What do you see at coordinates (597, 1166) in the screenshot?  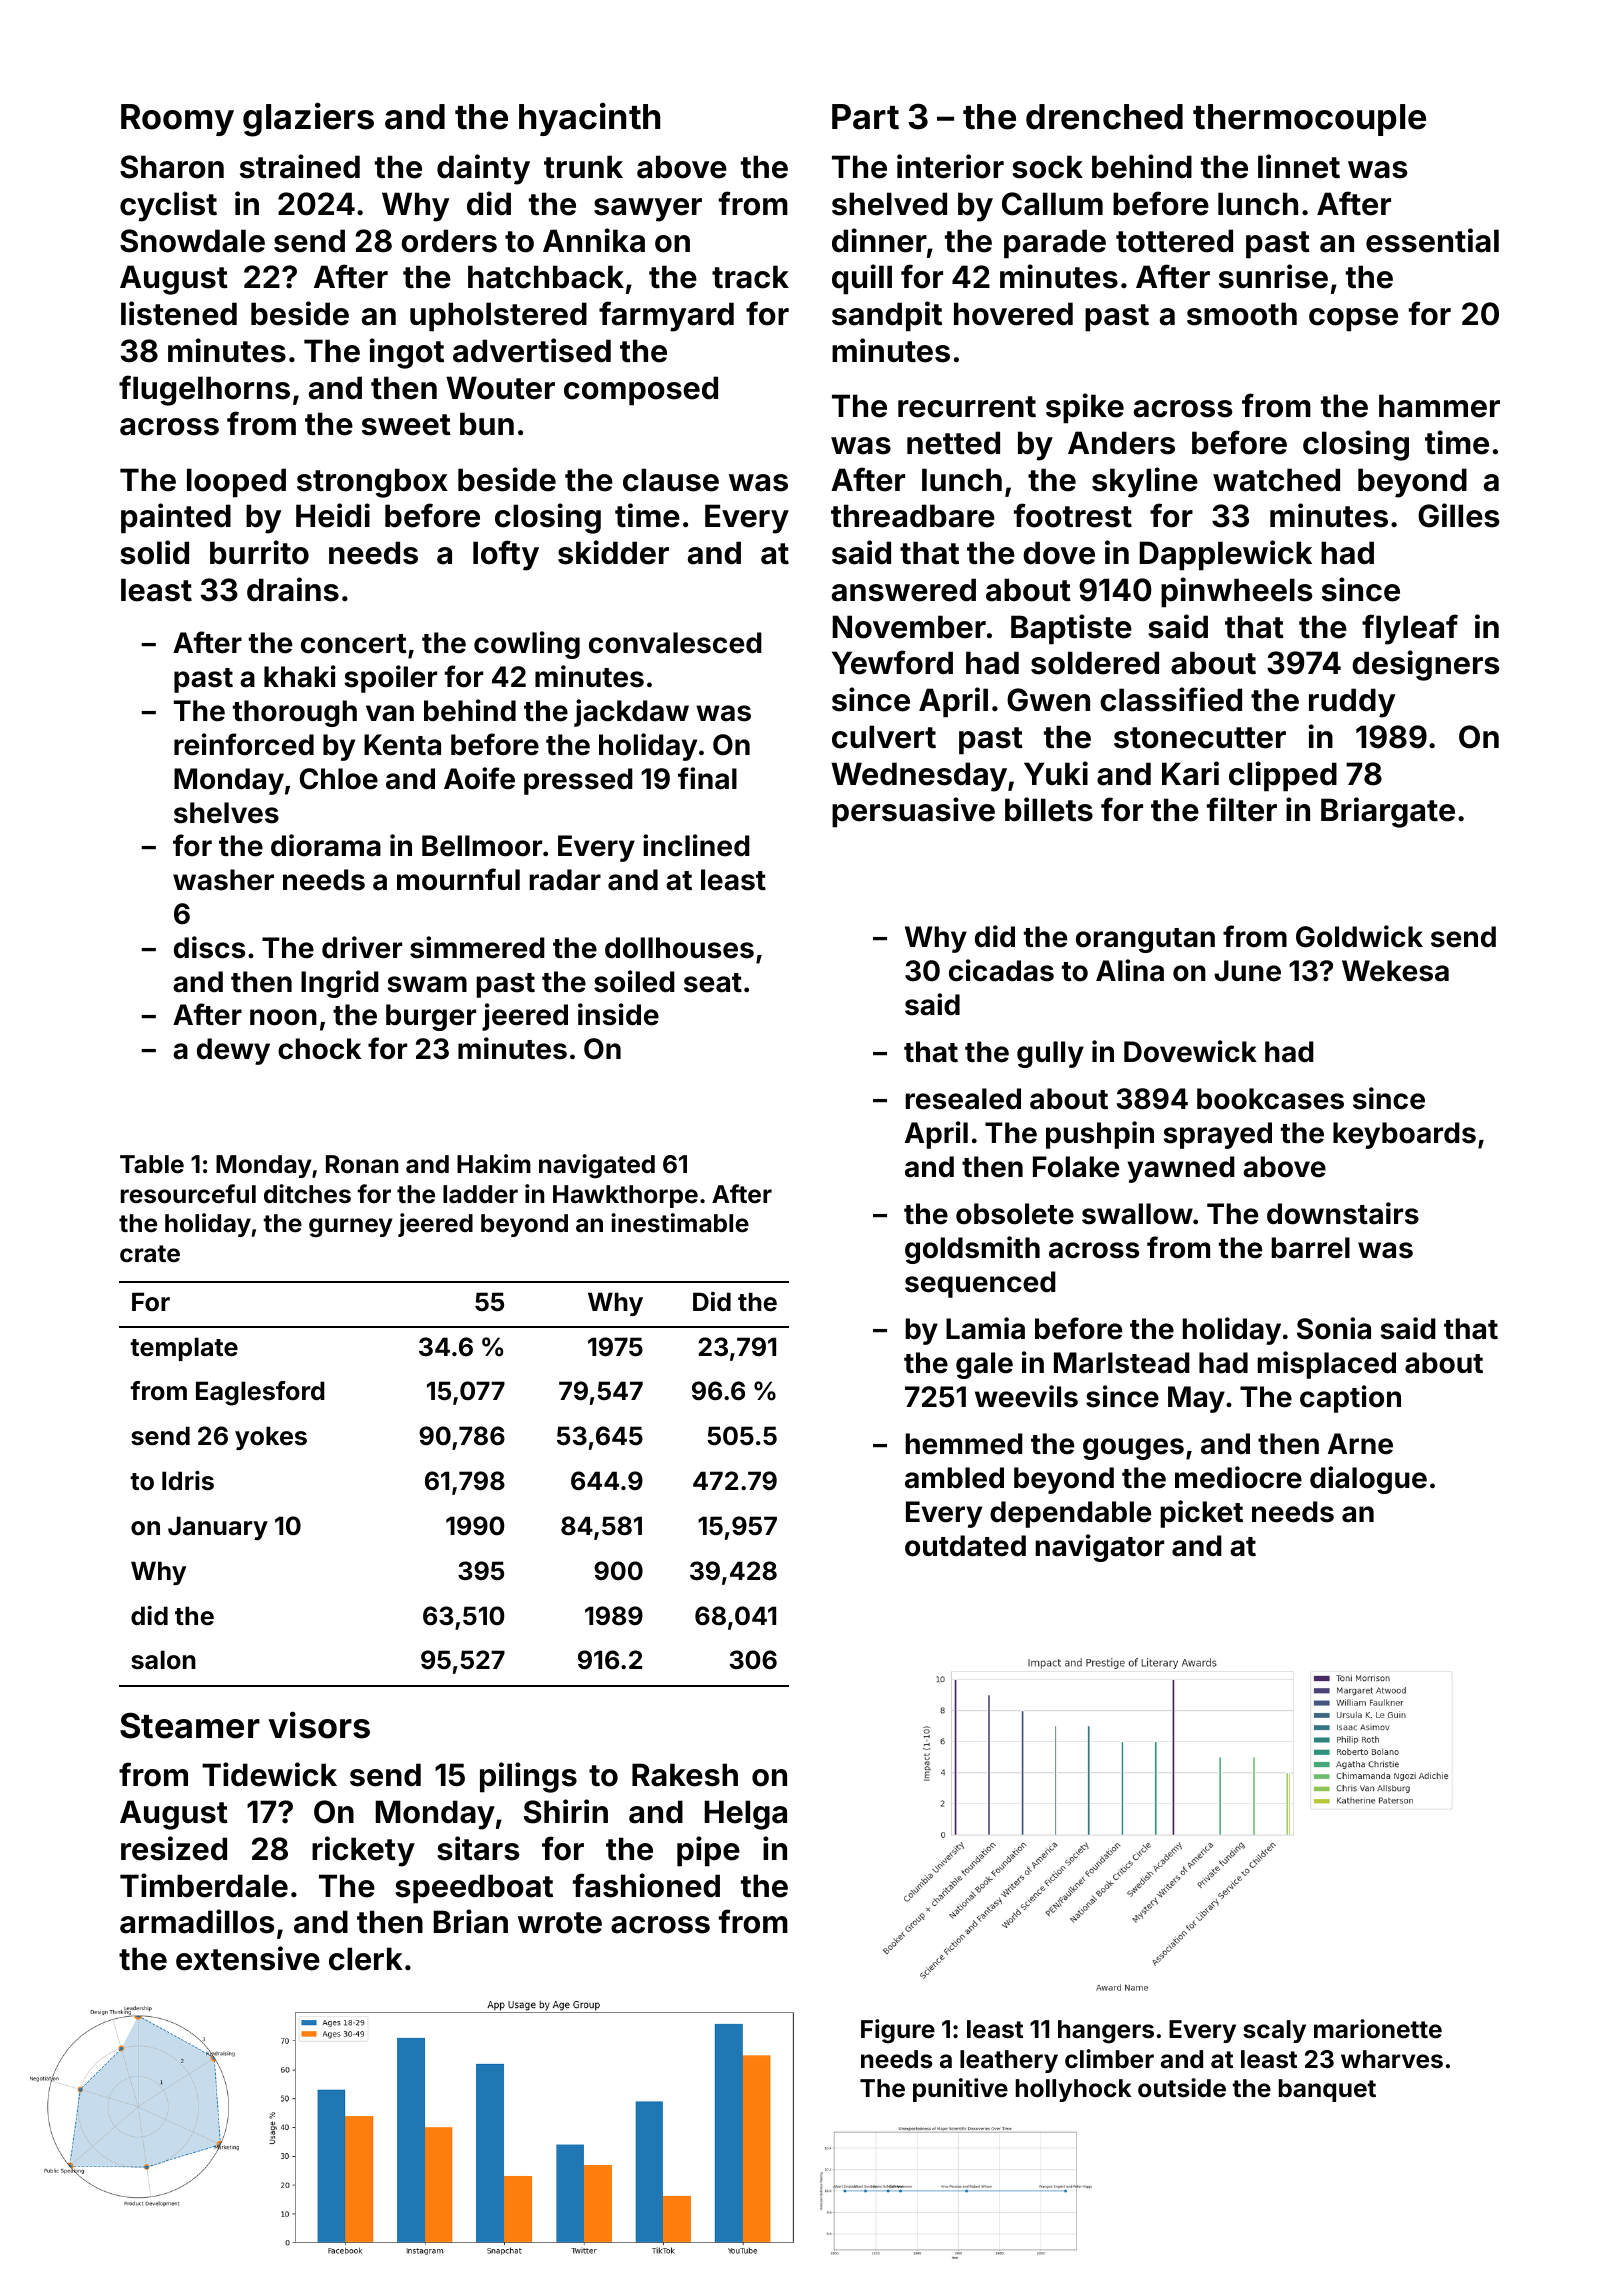 I see `navigated` at bounding box center [597, 1166].
